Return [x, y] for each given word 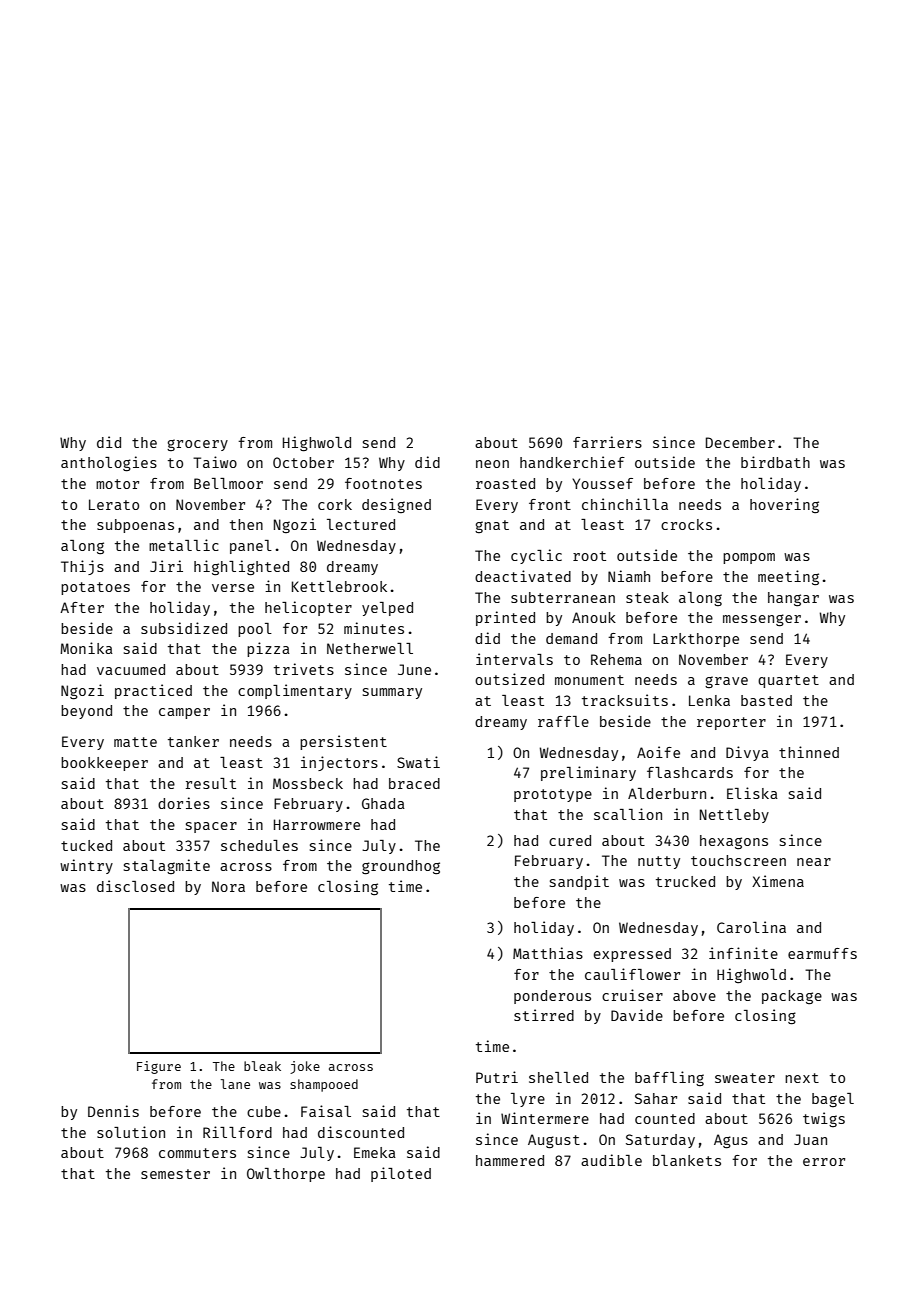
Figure [159, 1067]
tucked [86, 845]
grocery [197, 445]
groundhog [401, 867]
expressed [632, 955]
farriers [607, 442]
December [740, 442]
